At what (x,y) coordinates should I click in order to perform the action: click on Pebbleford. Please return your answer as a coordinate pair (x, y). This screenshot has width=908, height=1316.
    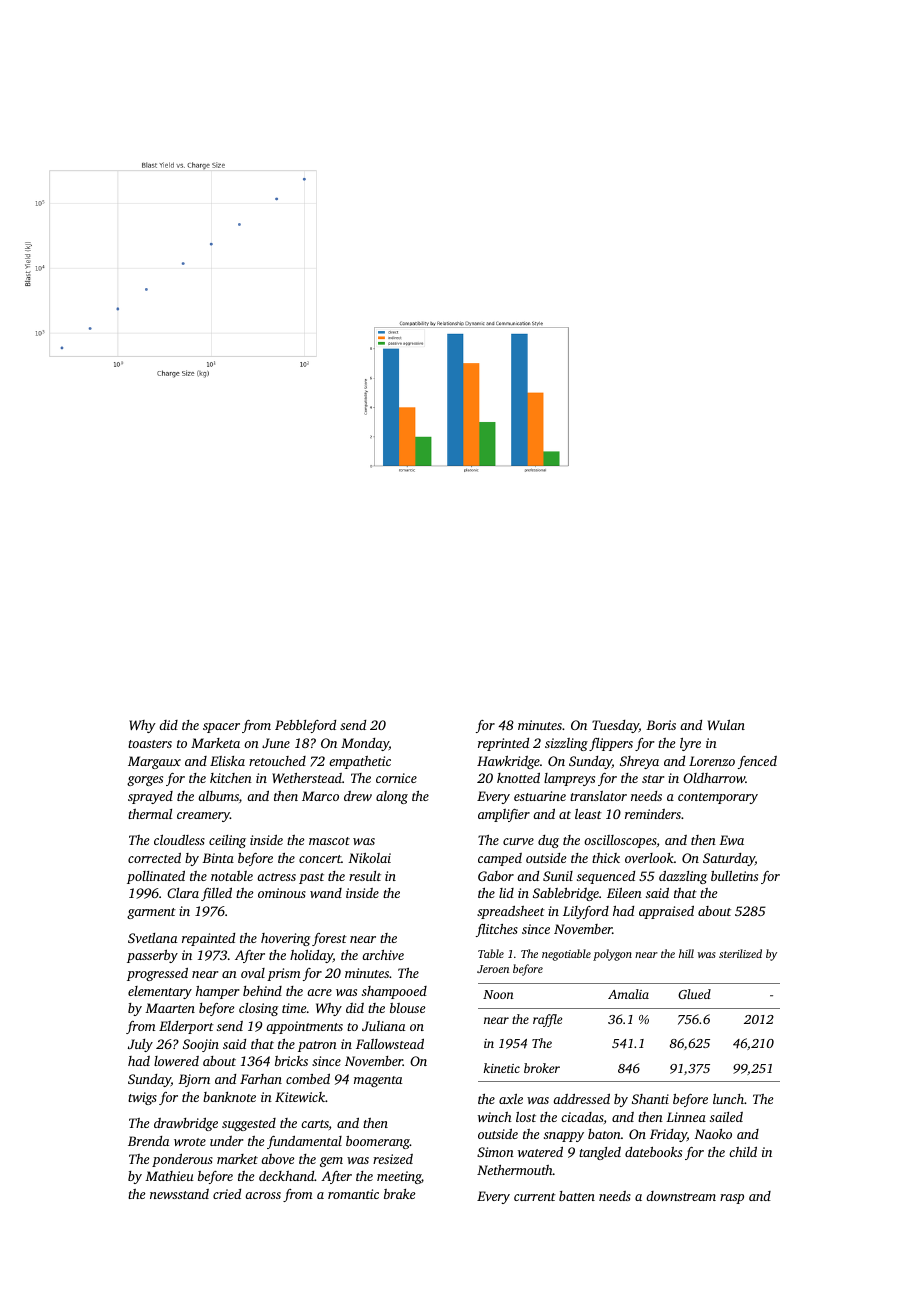
    Looking at the image, I should click on (305, 726).
